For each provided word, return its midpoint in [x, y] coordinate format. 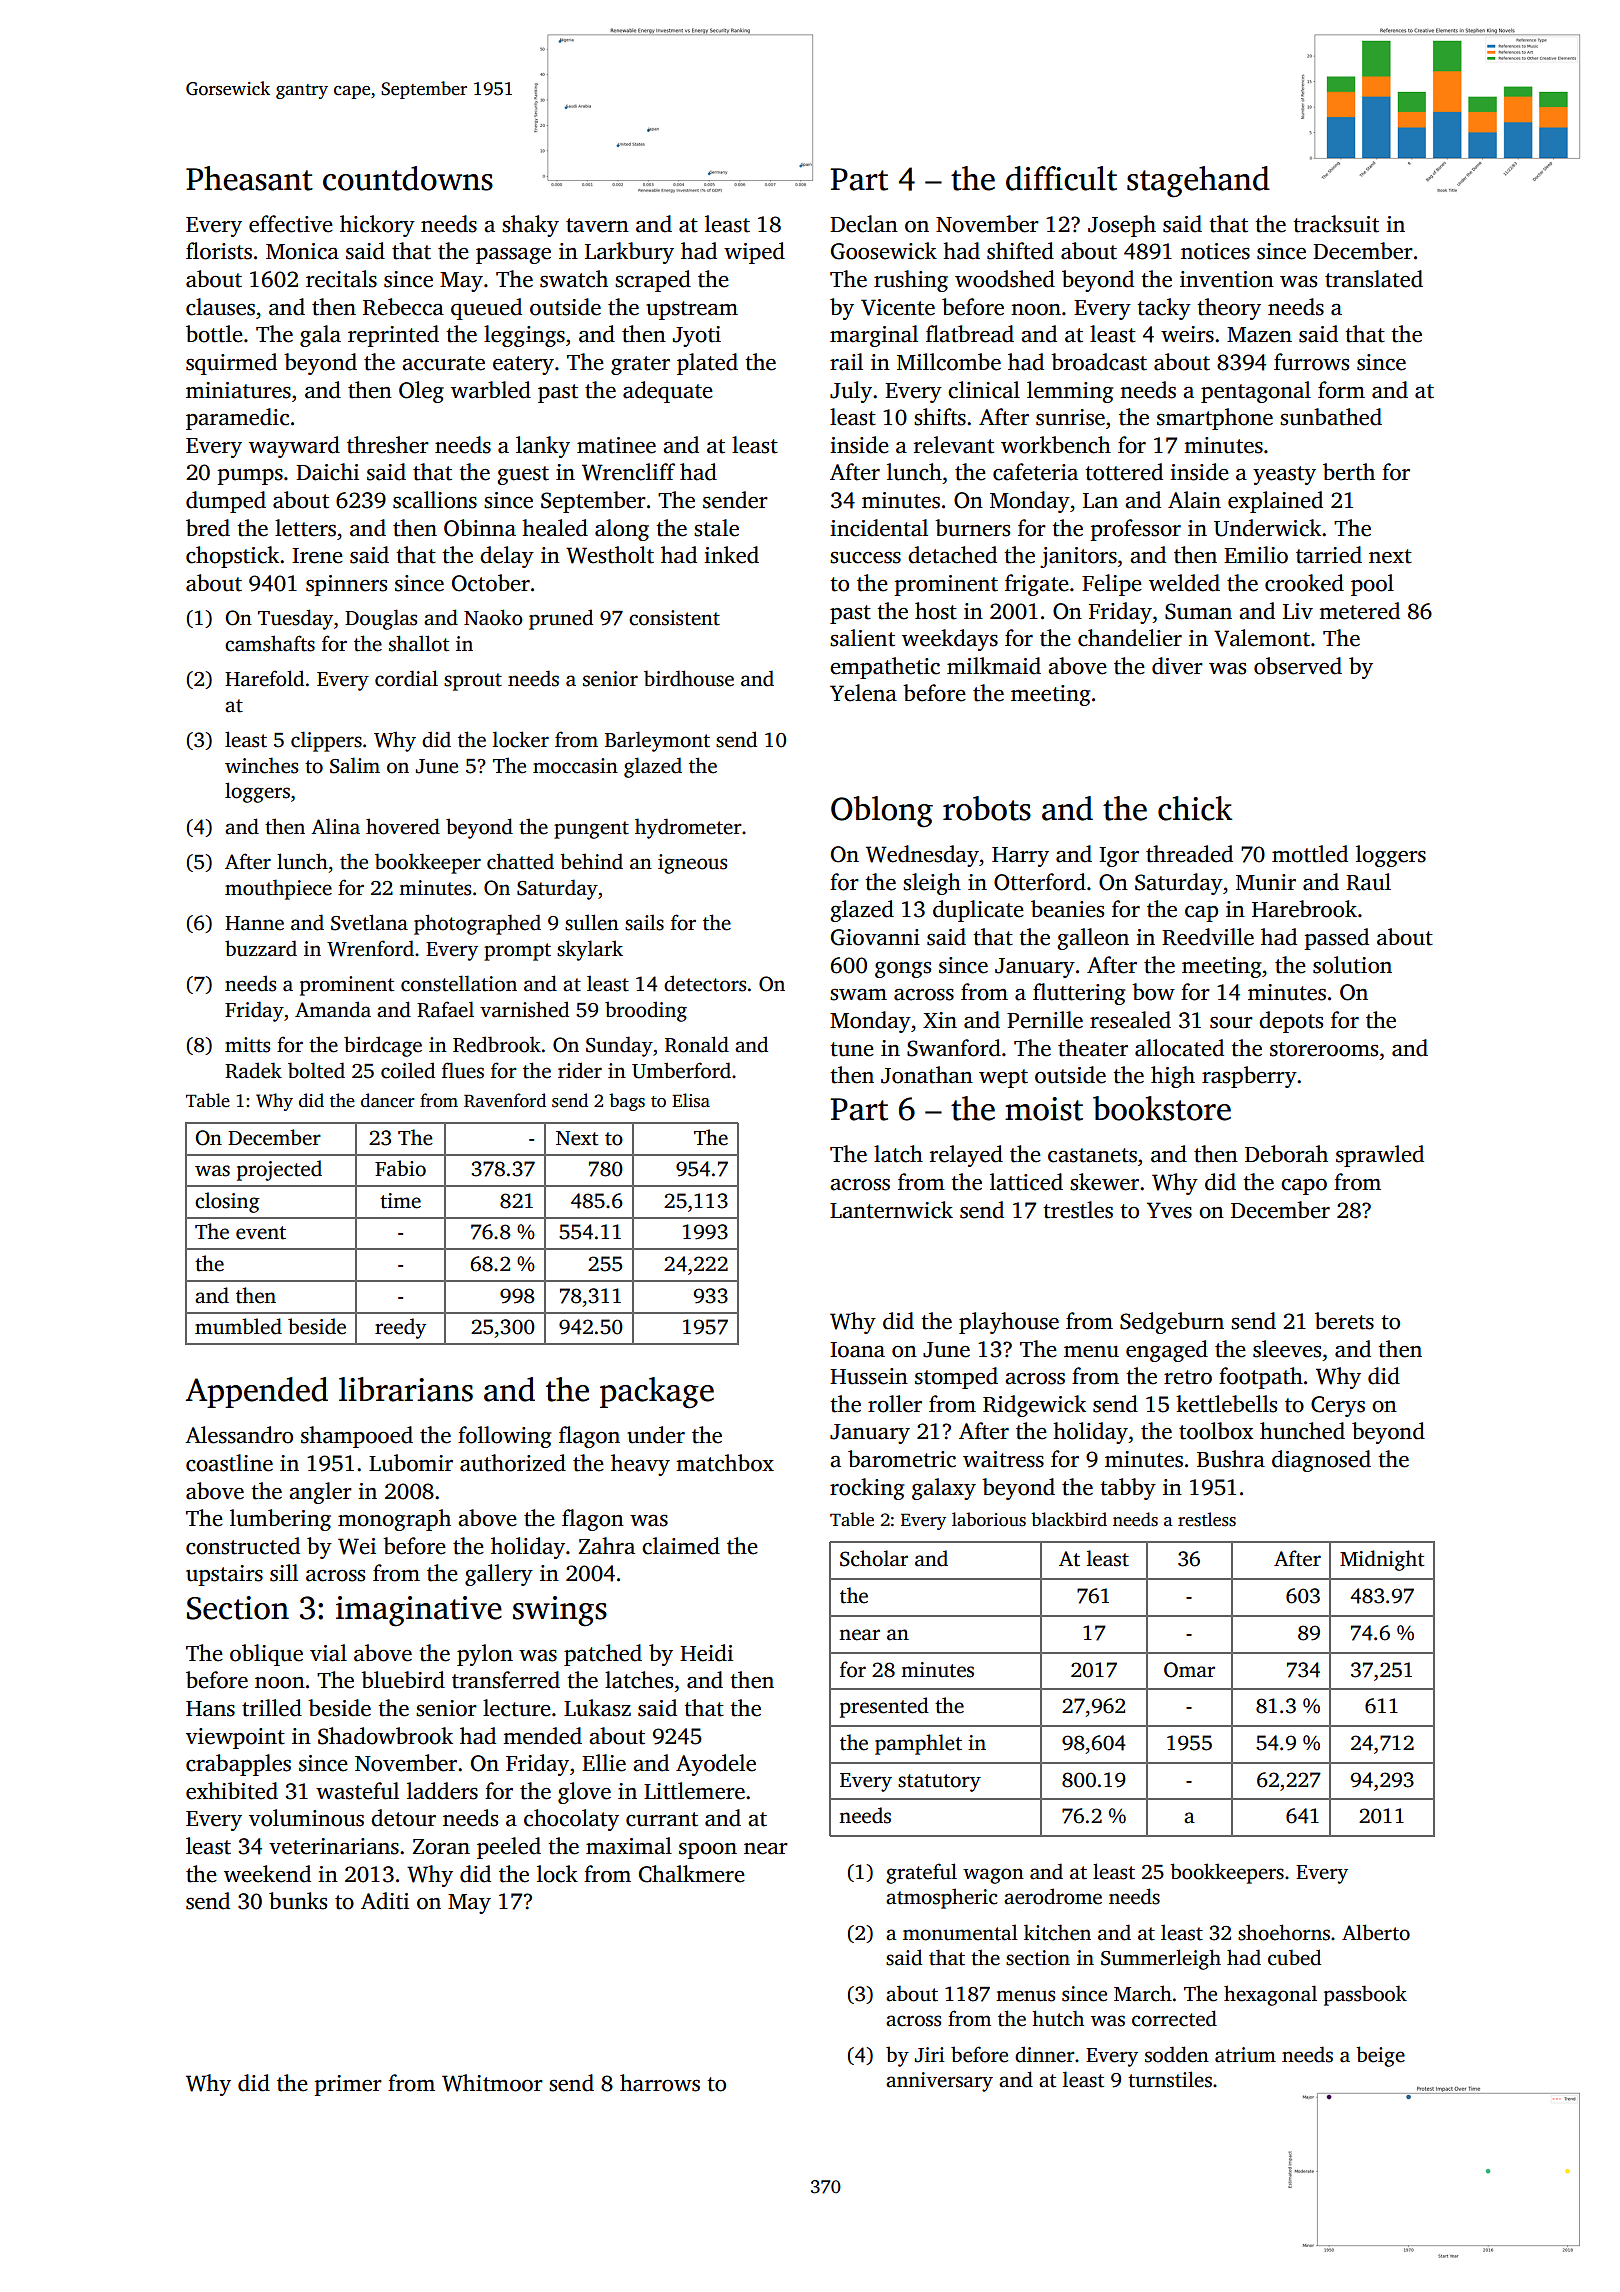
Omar [1189, 1670]
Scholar [874, 1558]
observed [1298, 666]
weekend [267, 1874]
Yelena [863, 693]
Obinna [480, 528]
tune [852, 1049]
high [1173, 1077]
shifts [940, 417]
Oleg [421, 392]
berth [1349, 472]
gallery [499, 1575]
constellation [459, 983]
